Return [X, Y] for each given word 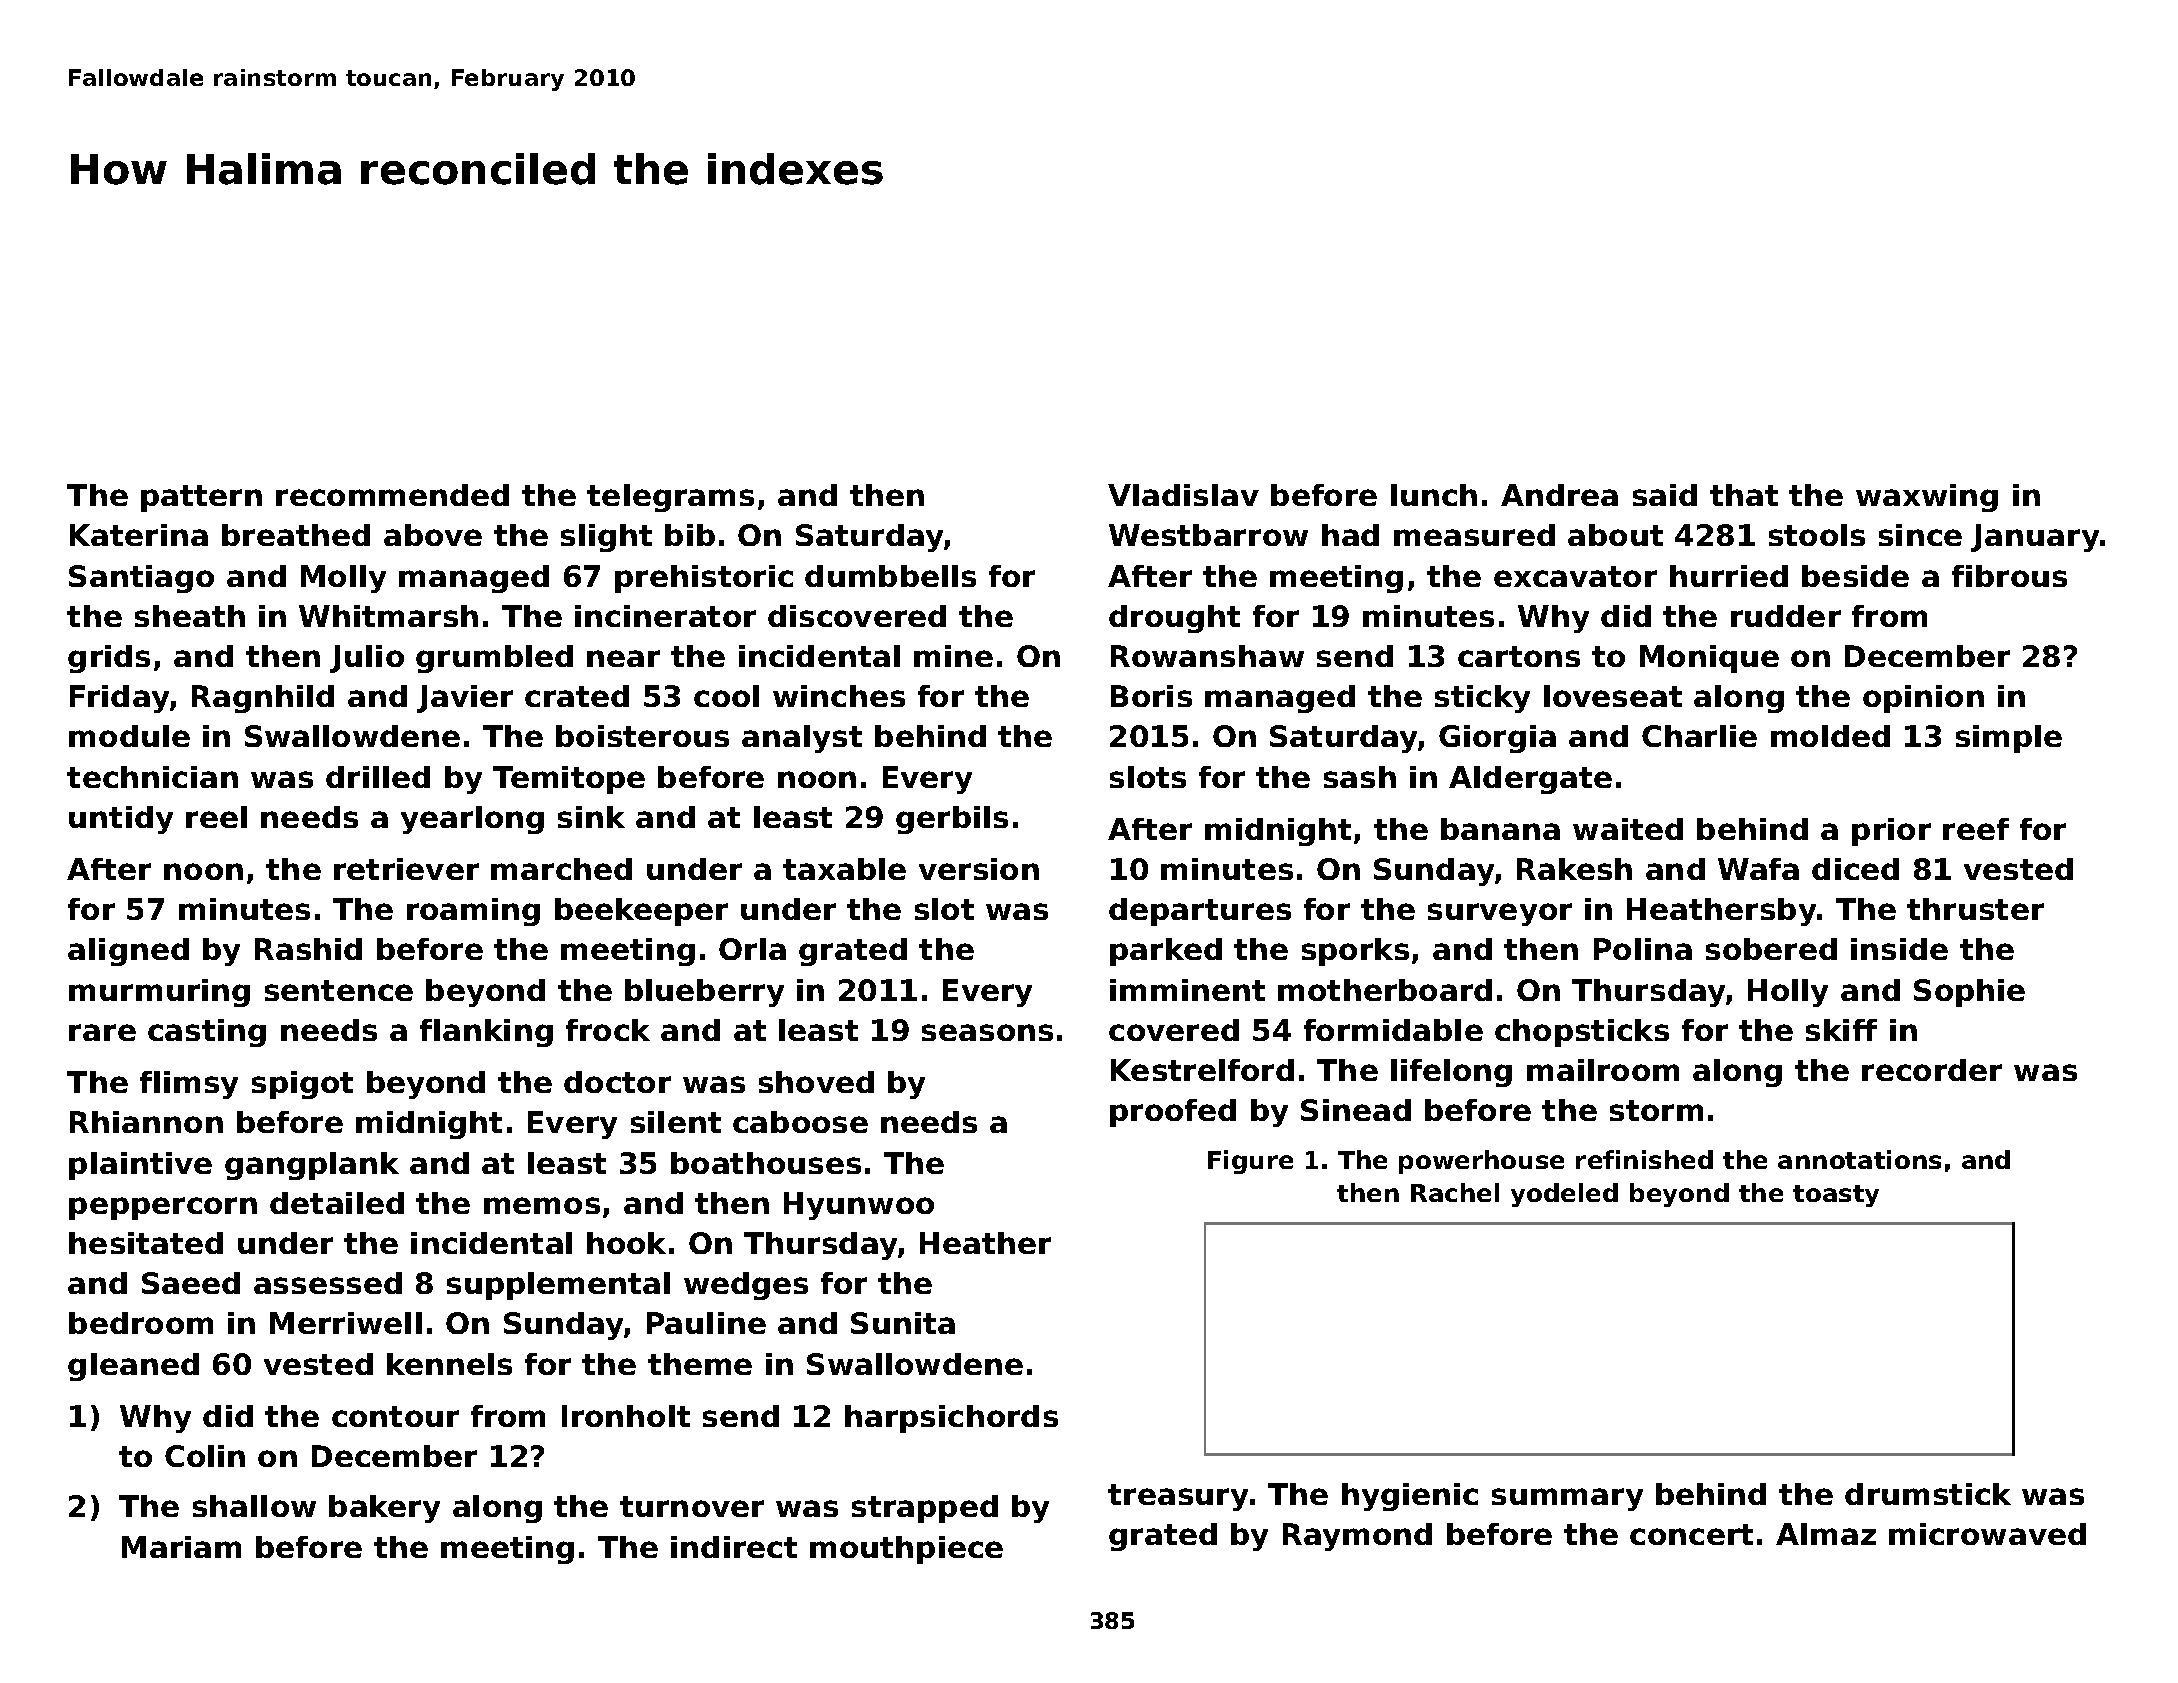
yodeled [1564, 1195]
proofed [1173, 1113]
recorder [1932, 1070]
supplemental [558, 1286]
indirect [734, 1547]
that [1744, 495]
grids [109, 659]
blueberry [704, 993]
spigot [302, 1085]
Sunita [903, 1323]
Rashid [308, 949]
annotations [1859, 1159]
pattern [201, 498]
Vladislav [1183, 495]
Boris [1151, 696]
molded [1830, 736]
